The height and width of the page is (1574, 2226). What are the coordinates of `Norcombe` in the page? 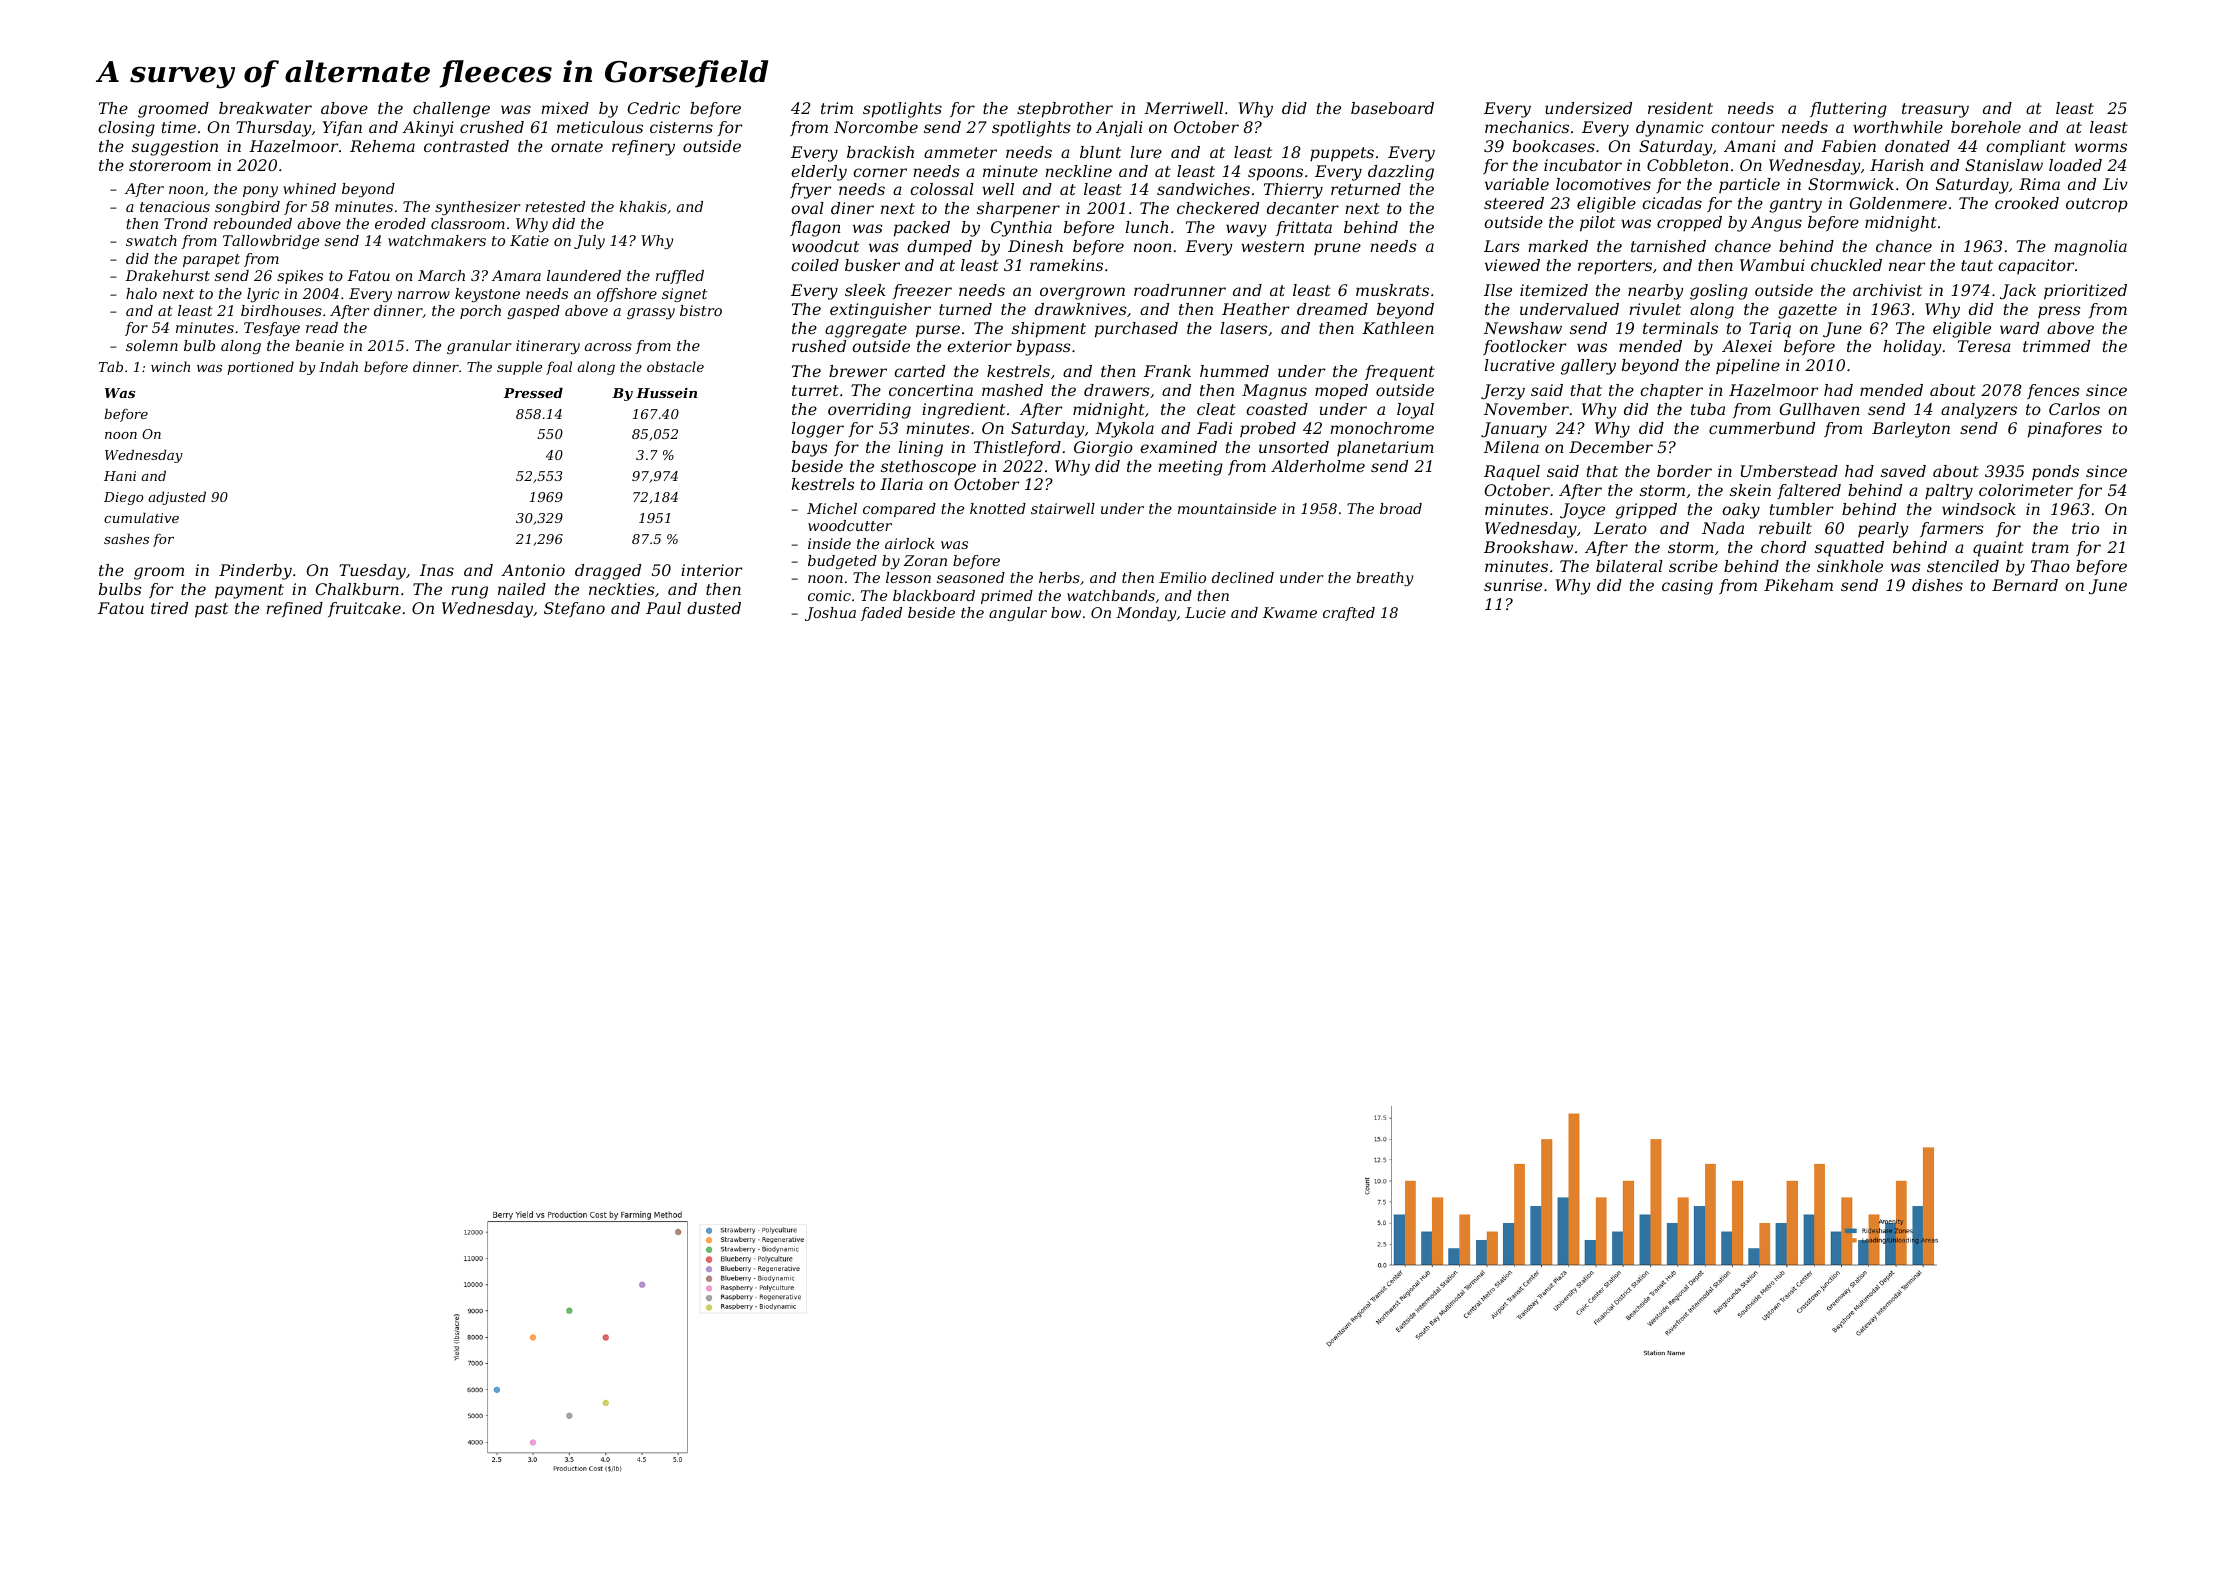 It's located at (876, 127).
